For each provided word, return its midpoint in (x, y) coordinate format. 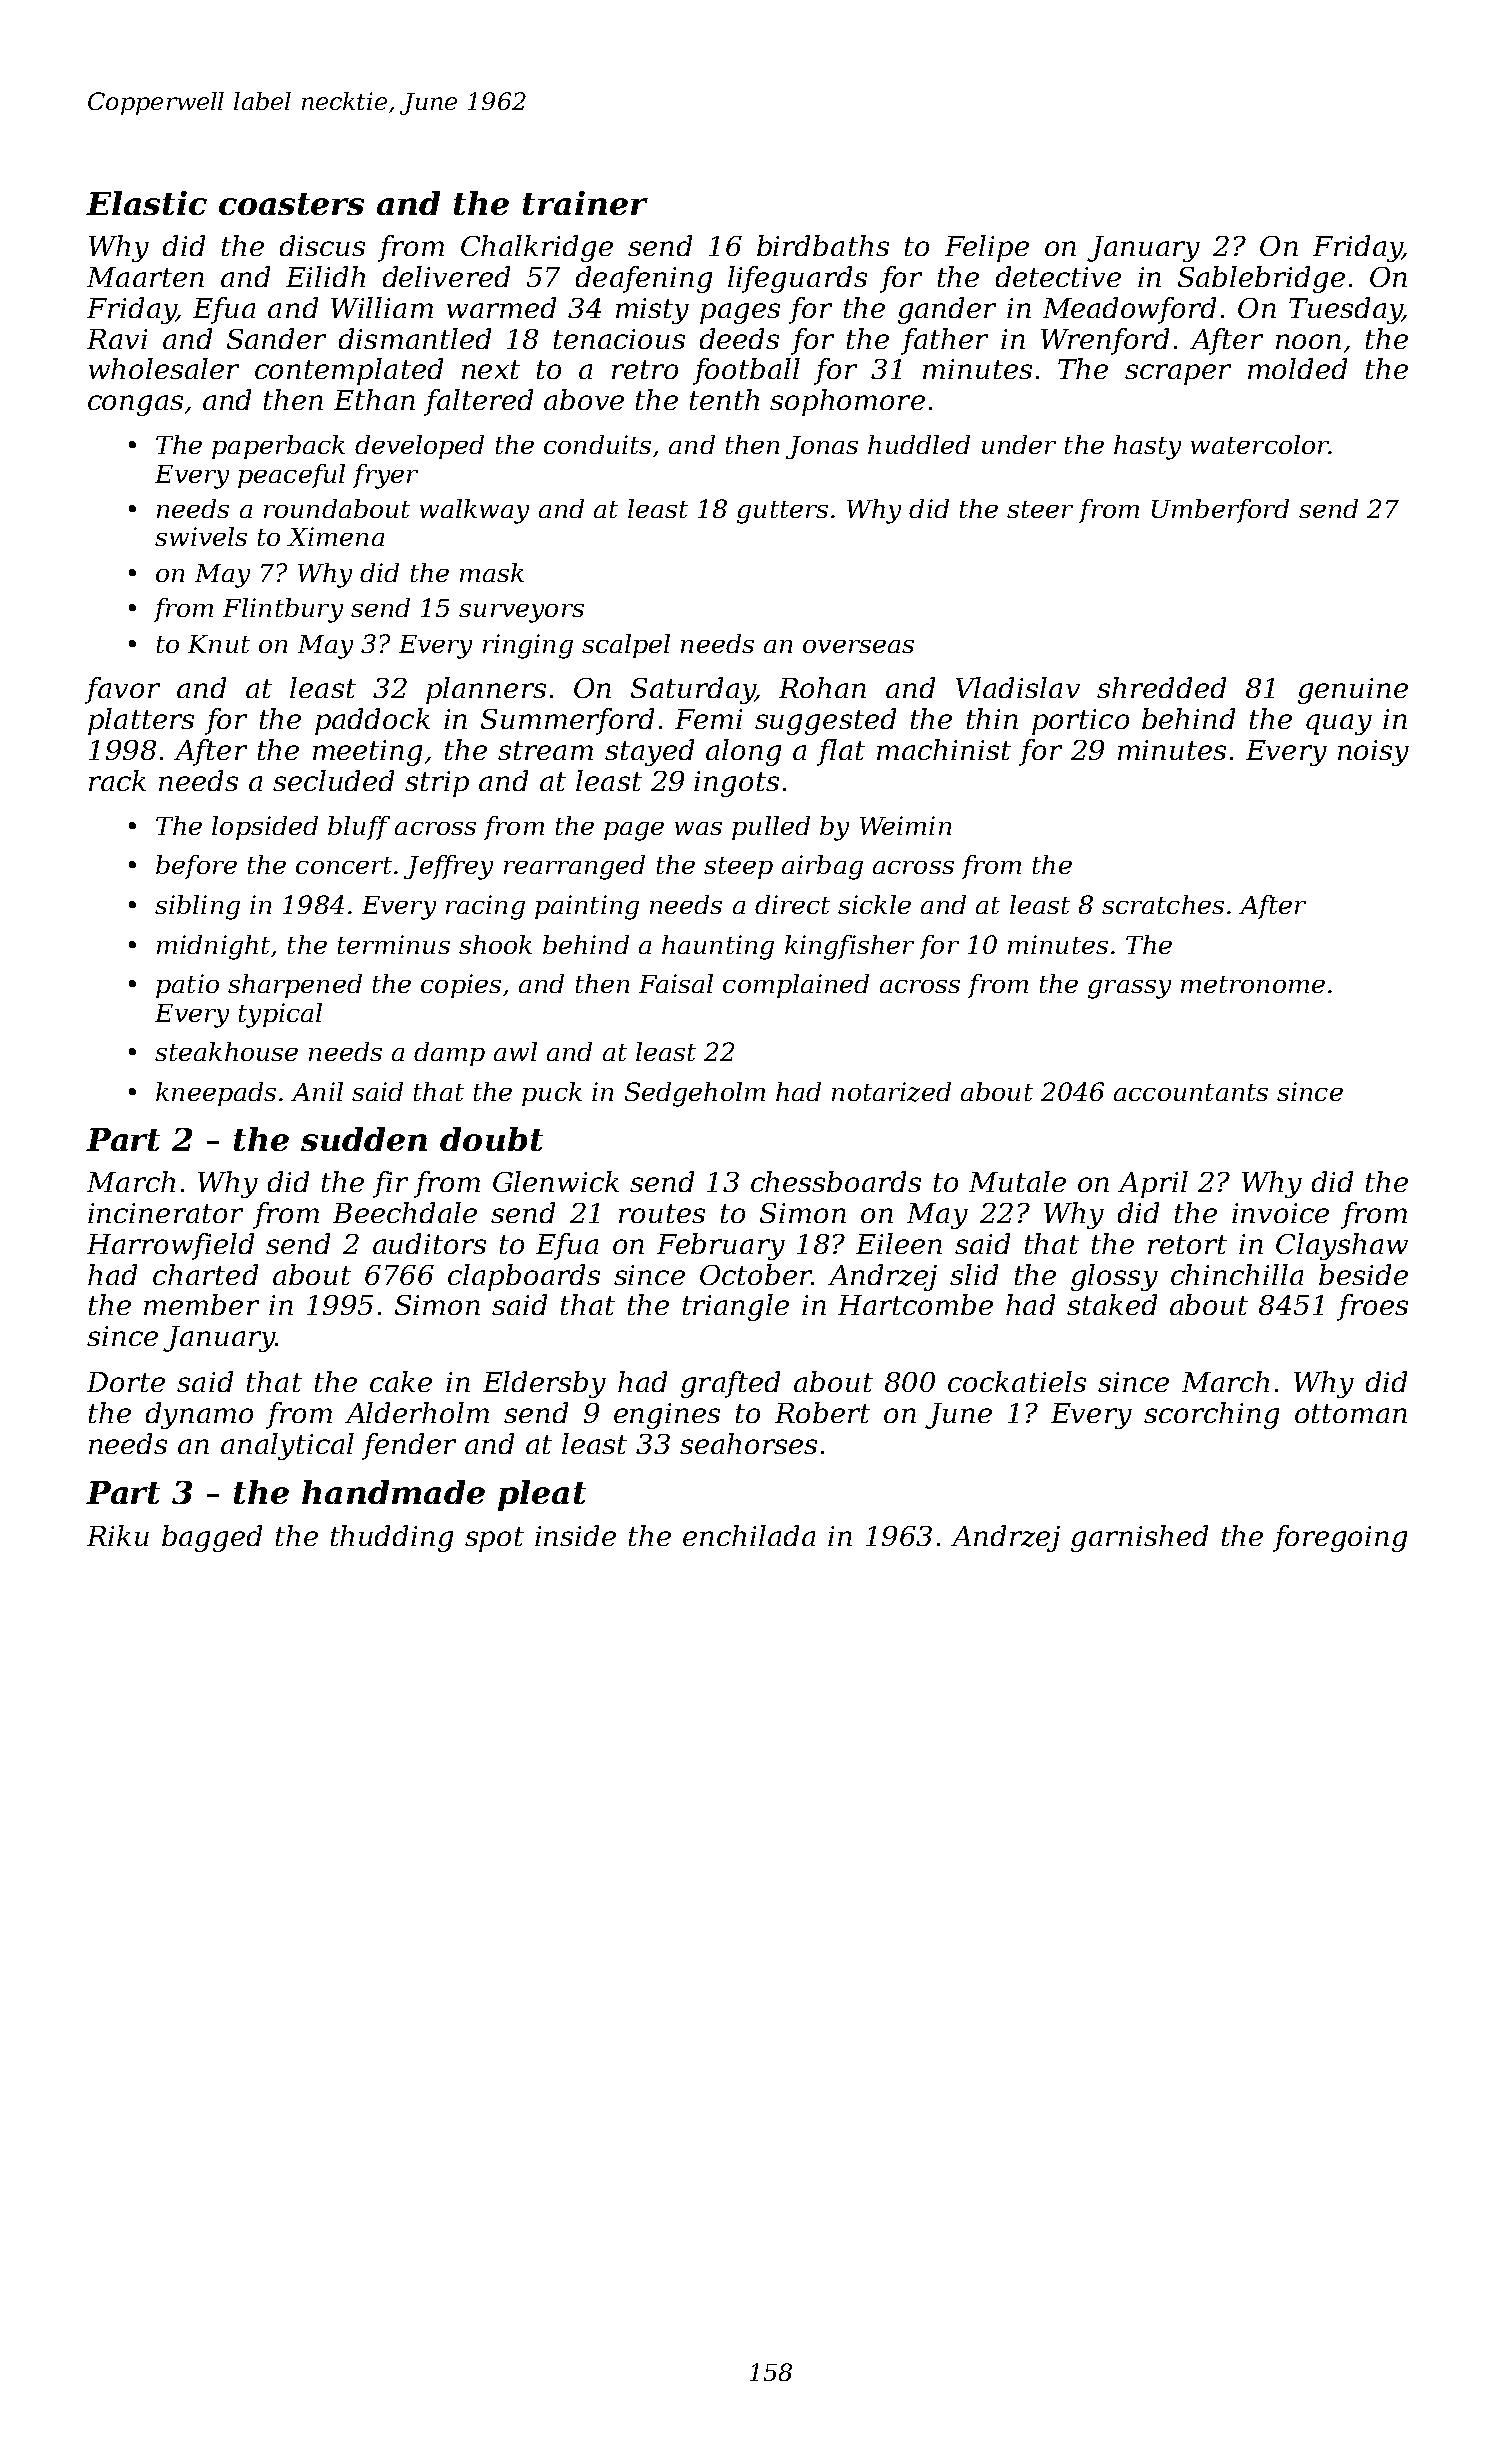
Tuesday (1345, 310)
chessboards (836, 1181)
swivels (201, 536)
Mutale (1017, 1181)
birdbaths (823, 245)
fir (390, 1184)
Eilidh (325, 276)
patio (187, 986)
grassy (1129, 989)
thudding (392, 1538)
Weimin (905, 825)
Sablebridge (1261, 279)
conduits (597, 444)
